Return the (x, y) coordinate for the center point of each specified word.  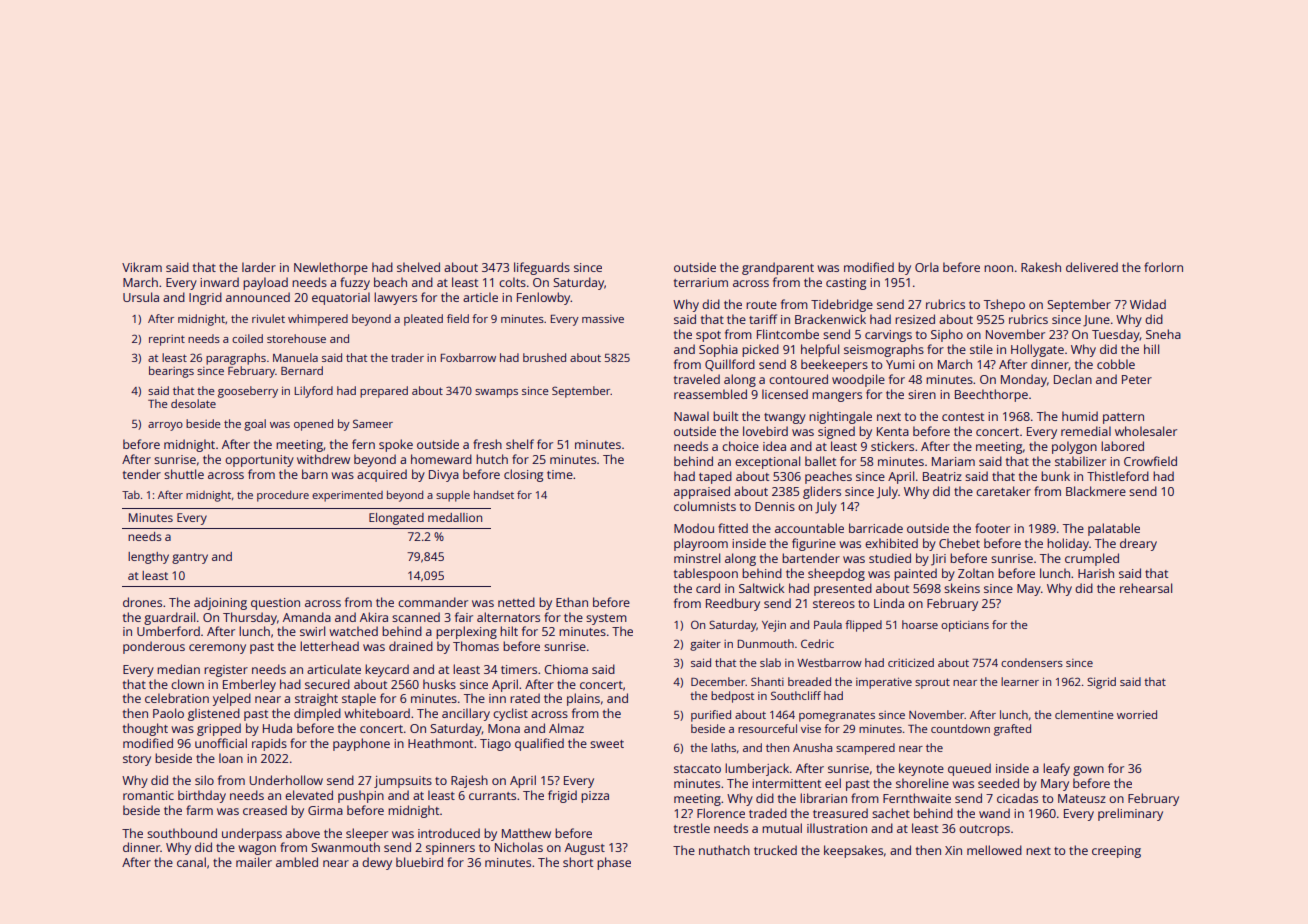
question (275, 604)
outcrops (984, 830)
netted (516, 602)
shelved (418, 267)
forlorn (1163, 267)
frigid (562, 796)
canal (191, 862)
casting (846, 284)
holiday (1068, 544)
